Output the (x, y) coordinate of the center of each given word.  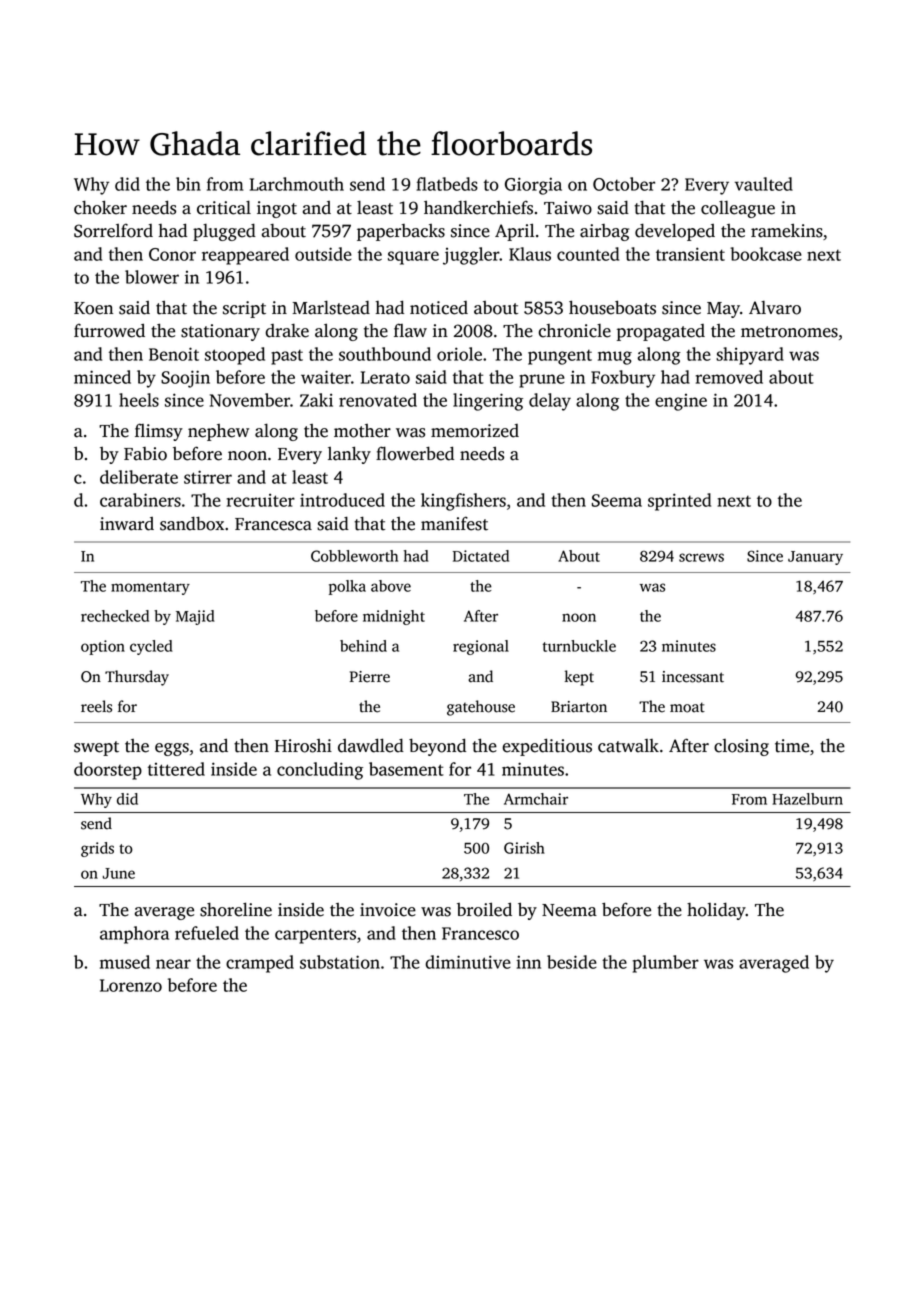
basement (406, 769)
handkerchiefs (478, 207)
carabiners (140, 500)
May (723, 310)
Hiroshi (303, 746)
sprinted (679, 502)
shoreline (236, 909)
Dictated (481, 556)
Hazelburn (807, 799)
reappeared (245, 256)
